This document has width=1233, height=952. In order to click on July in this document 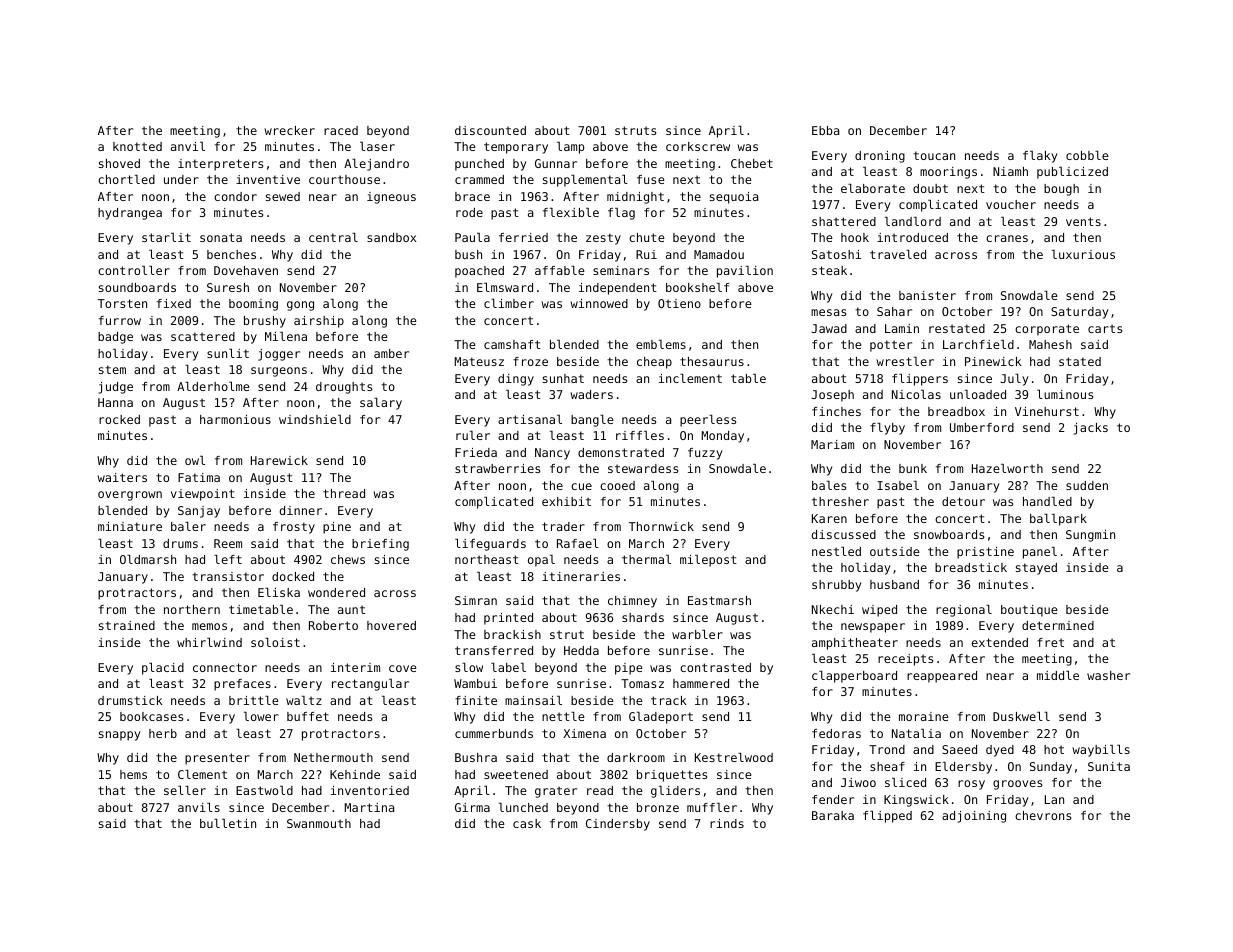, I will do `click(1014, 380)`.
